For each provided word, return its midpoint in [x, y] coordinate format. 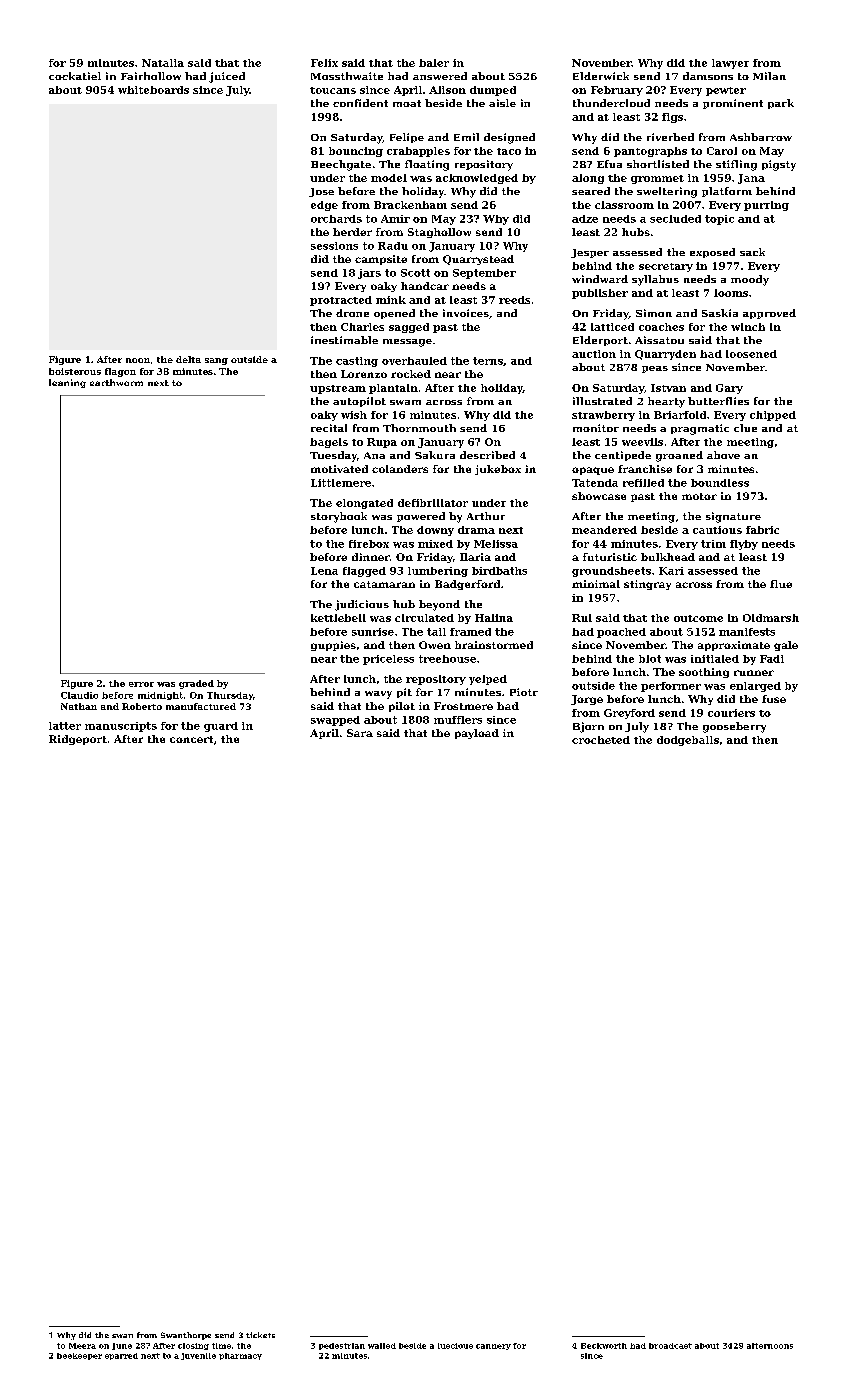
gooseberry [734, 727]
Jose [321, 192]
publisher [600, 294]
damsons [708, 76]
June [122, 1346]
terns [488, 361]
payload [477, 734]
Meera [82, 1346]
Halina [494, 618]
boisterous [75, 371]
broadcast [670, 1346]
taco [509, 151]
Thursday [230, 696]
